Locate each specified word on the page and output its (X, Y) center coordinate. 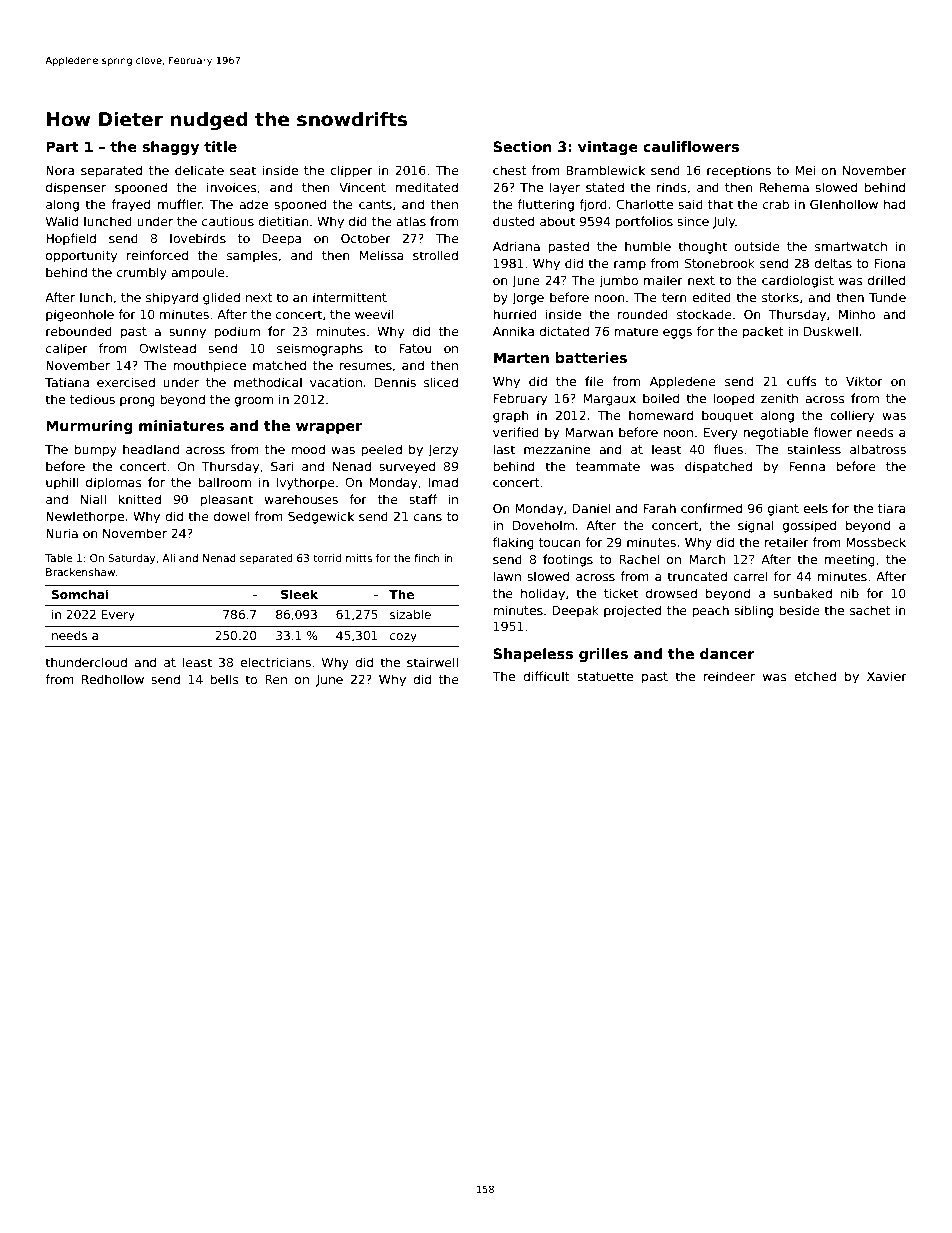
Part (62, 146)
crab (776, 204)
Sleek (299, 594)
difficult (546, 676)
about (557, 221)
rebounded (79, 331)
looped (733, 399)
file (594, 381)
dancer (727, 653)
